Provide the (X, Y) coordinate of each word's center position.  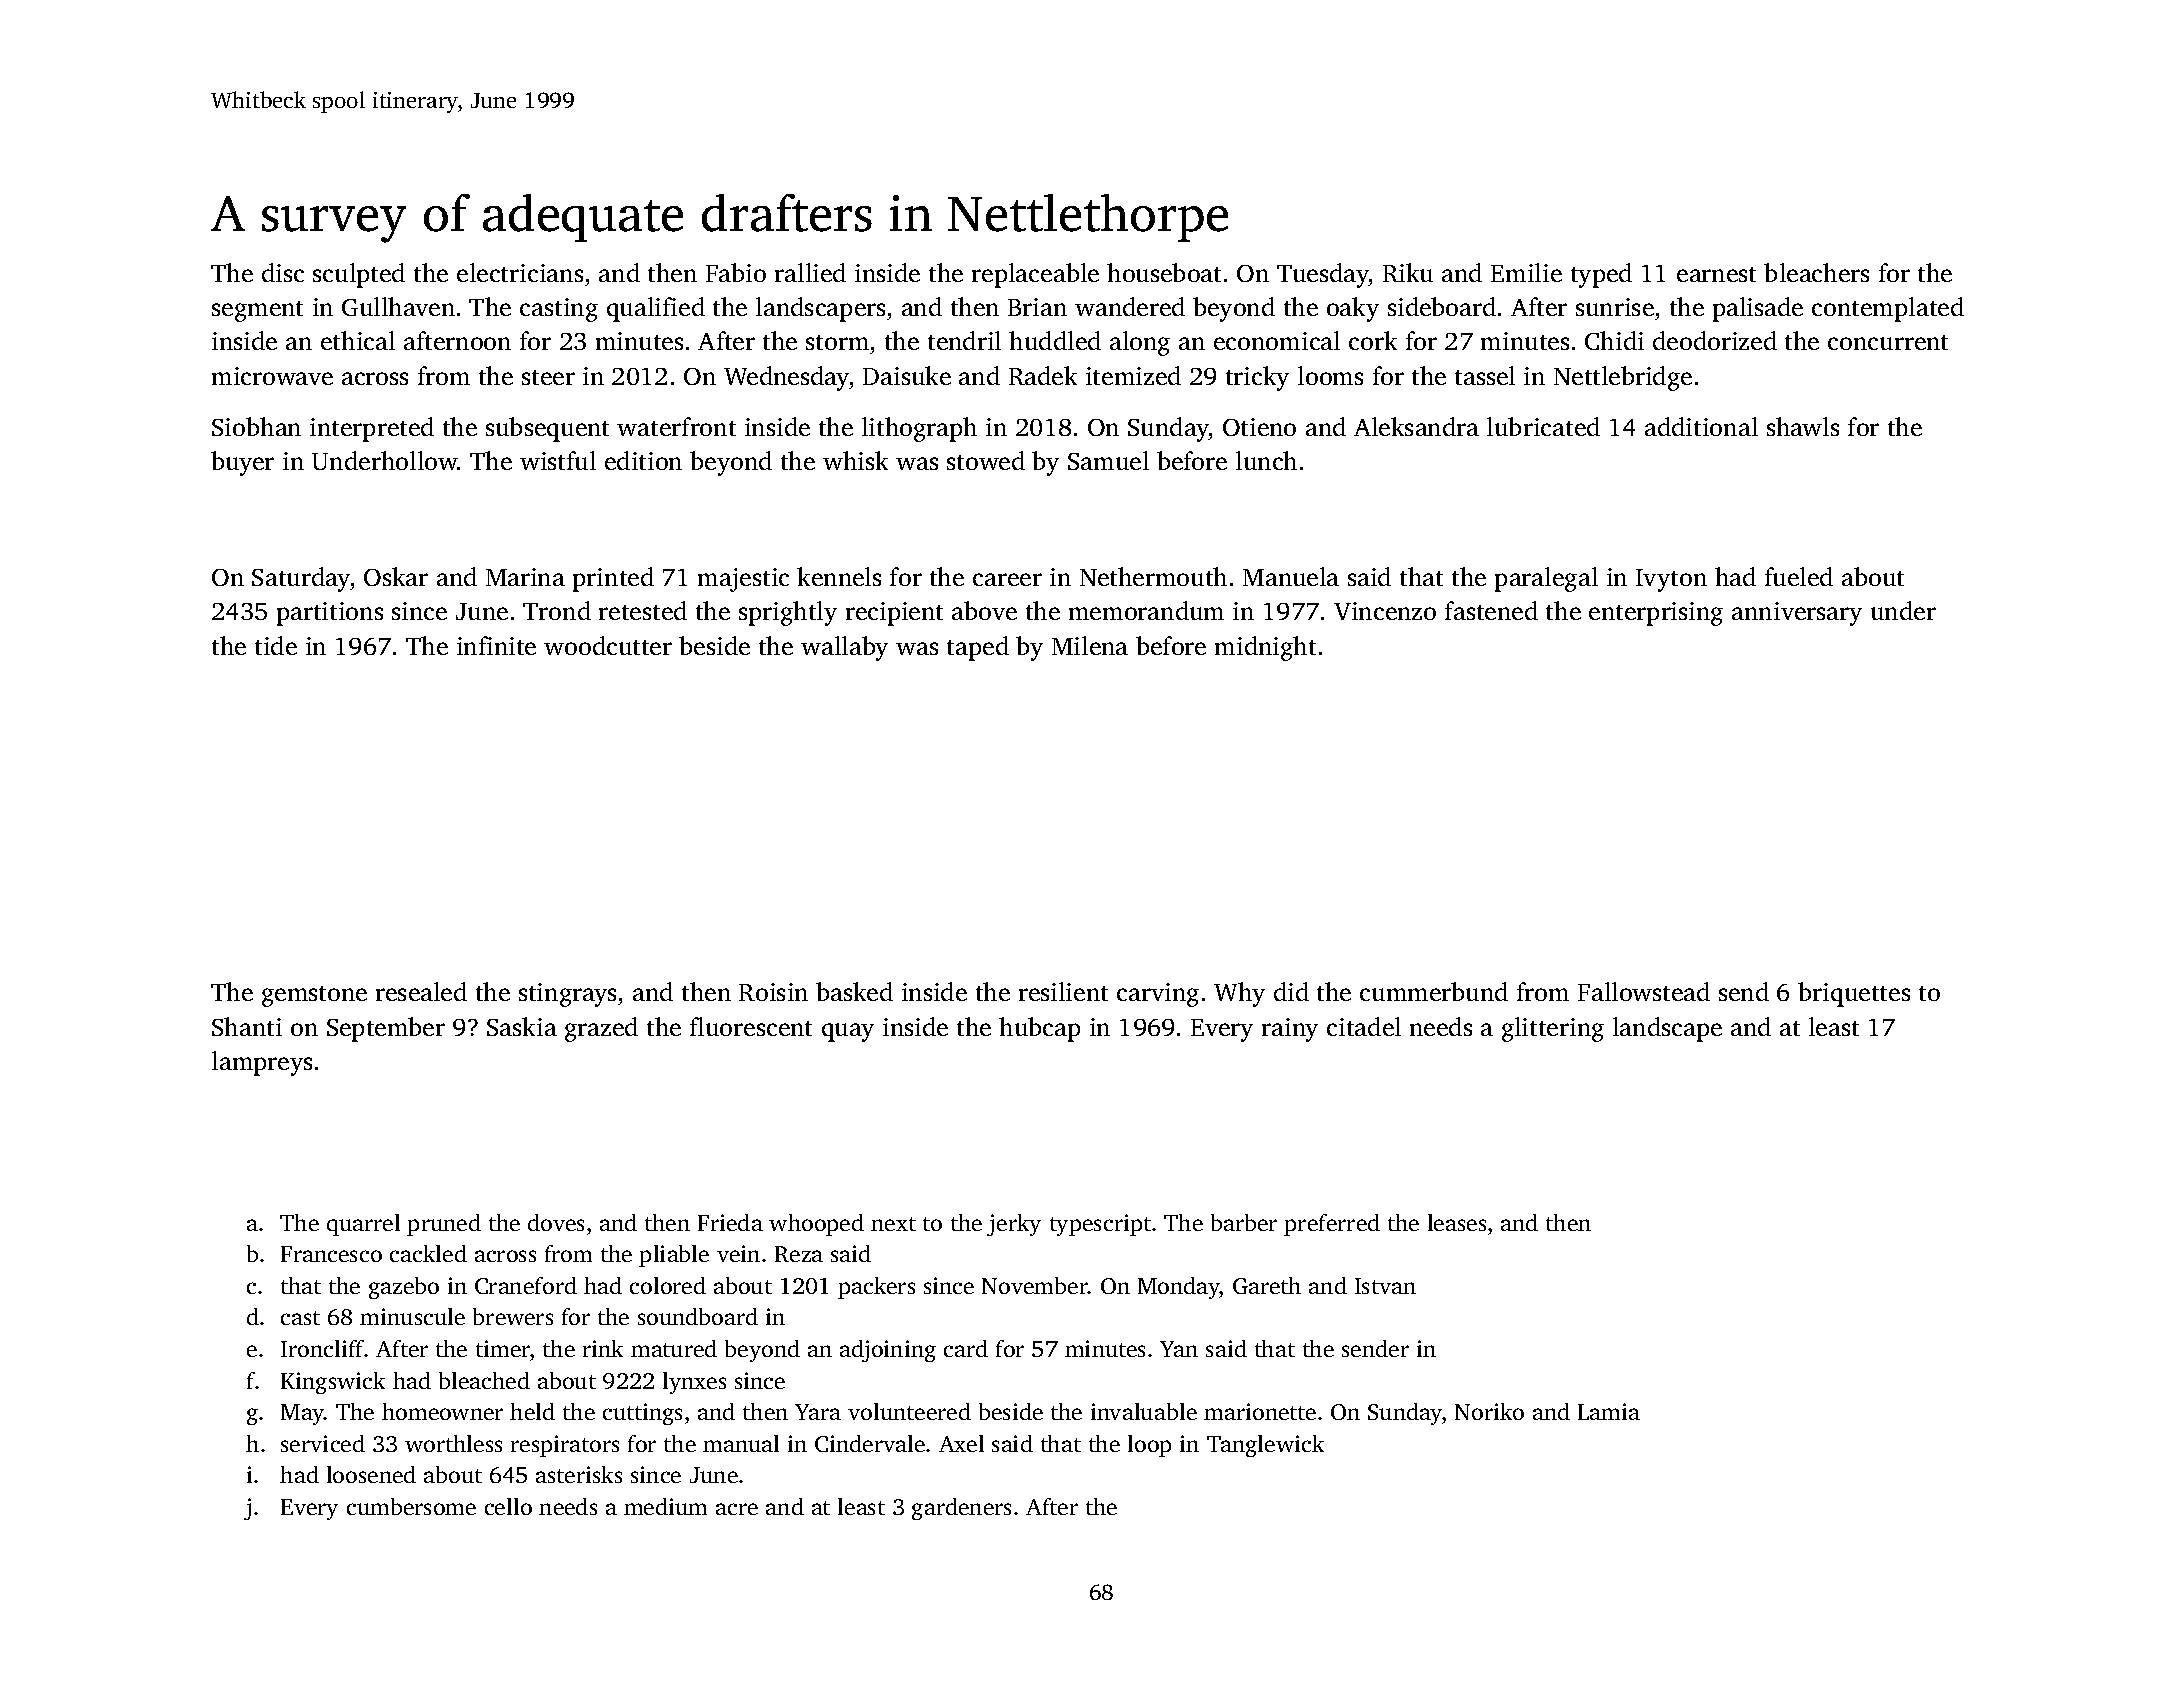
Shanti (247, 1026)
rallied (810, 272)
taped (978, 648)
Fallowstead (1644, 991)
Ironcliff (323, 1348)
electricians (520, 272)
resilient (1063, 991)
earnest (1716, 274)
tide (276, 645)
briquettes (1854, 994)
